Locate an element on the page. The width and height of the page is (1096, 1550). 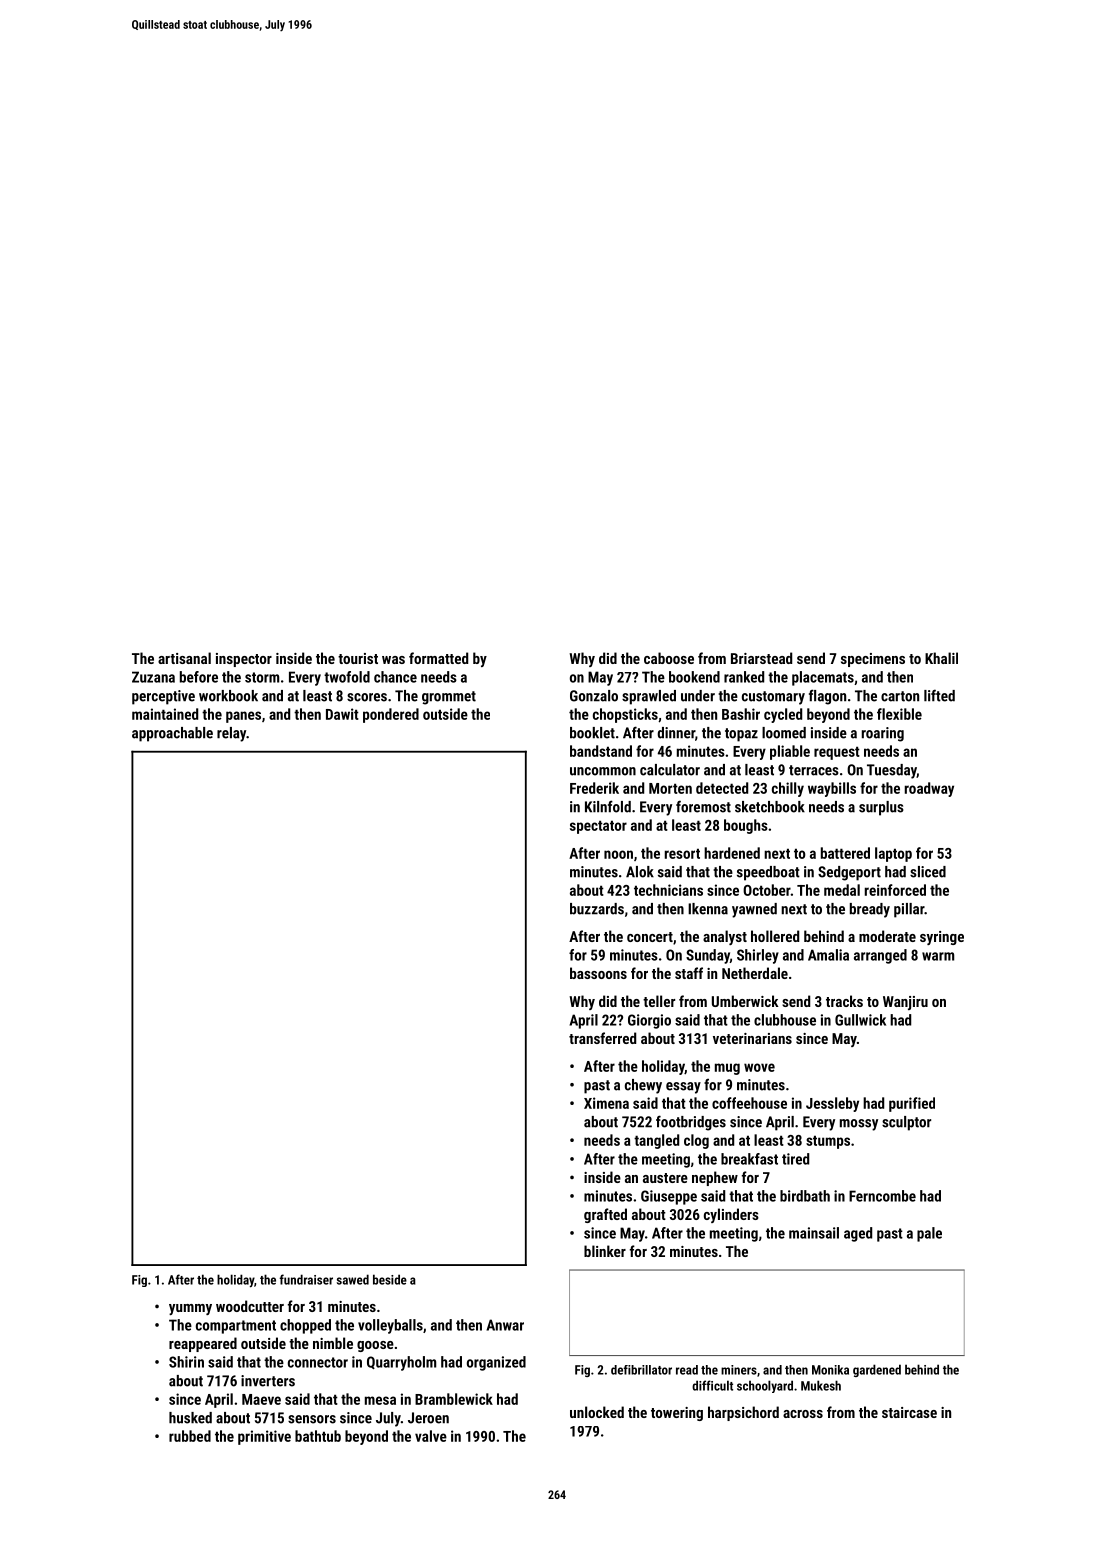
yummy is located at coordinates (190, 1309).
